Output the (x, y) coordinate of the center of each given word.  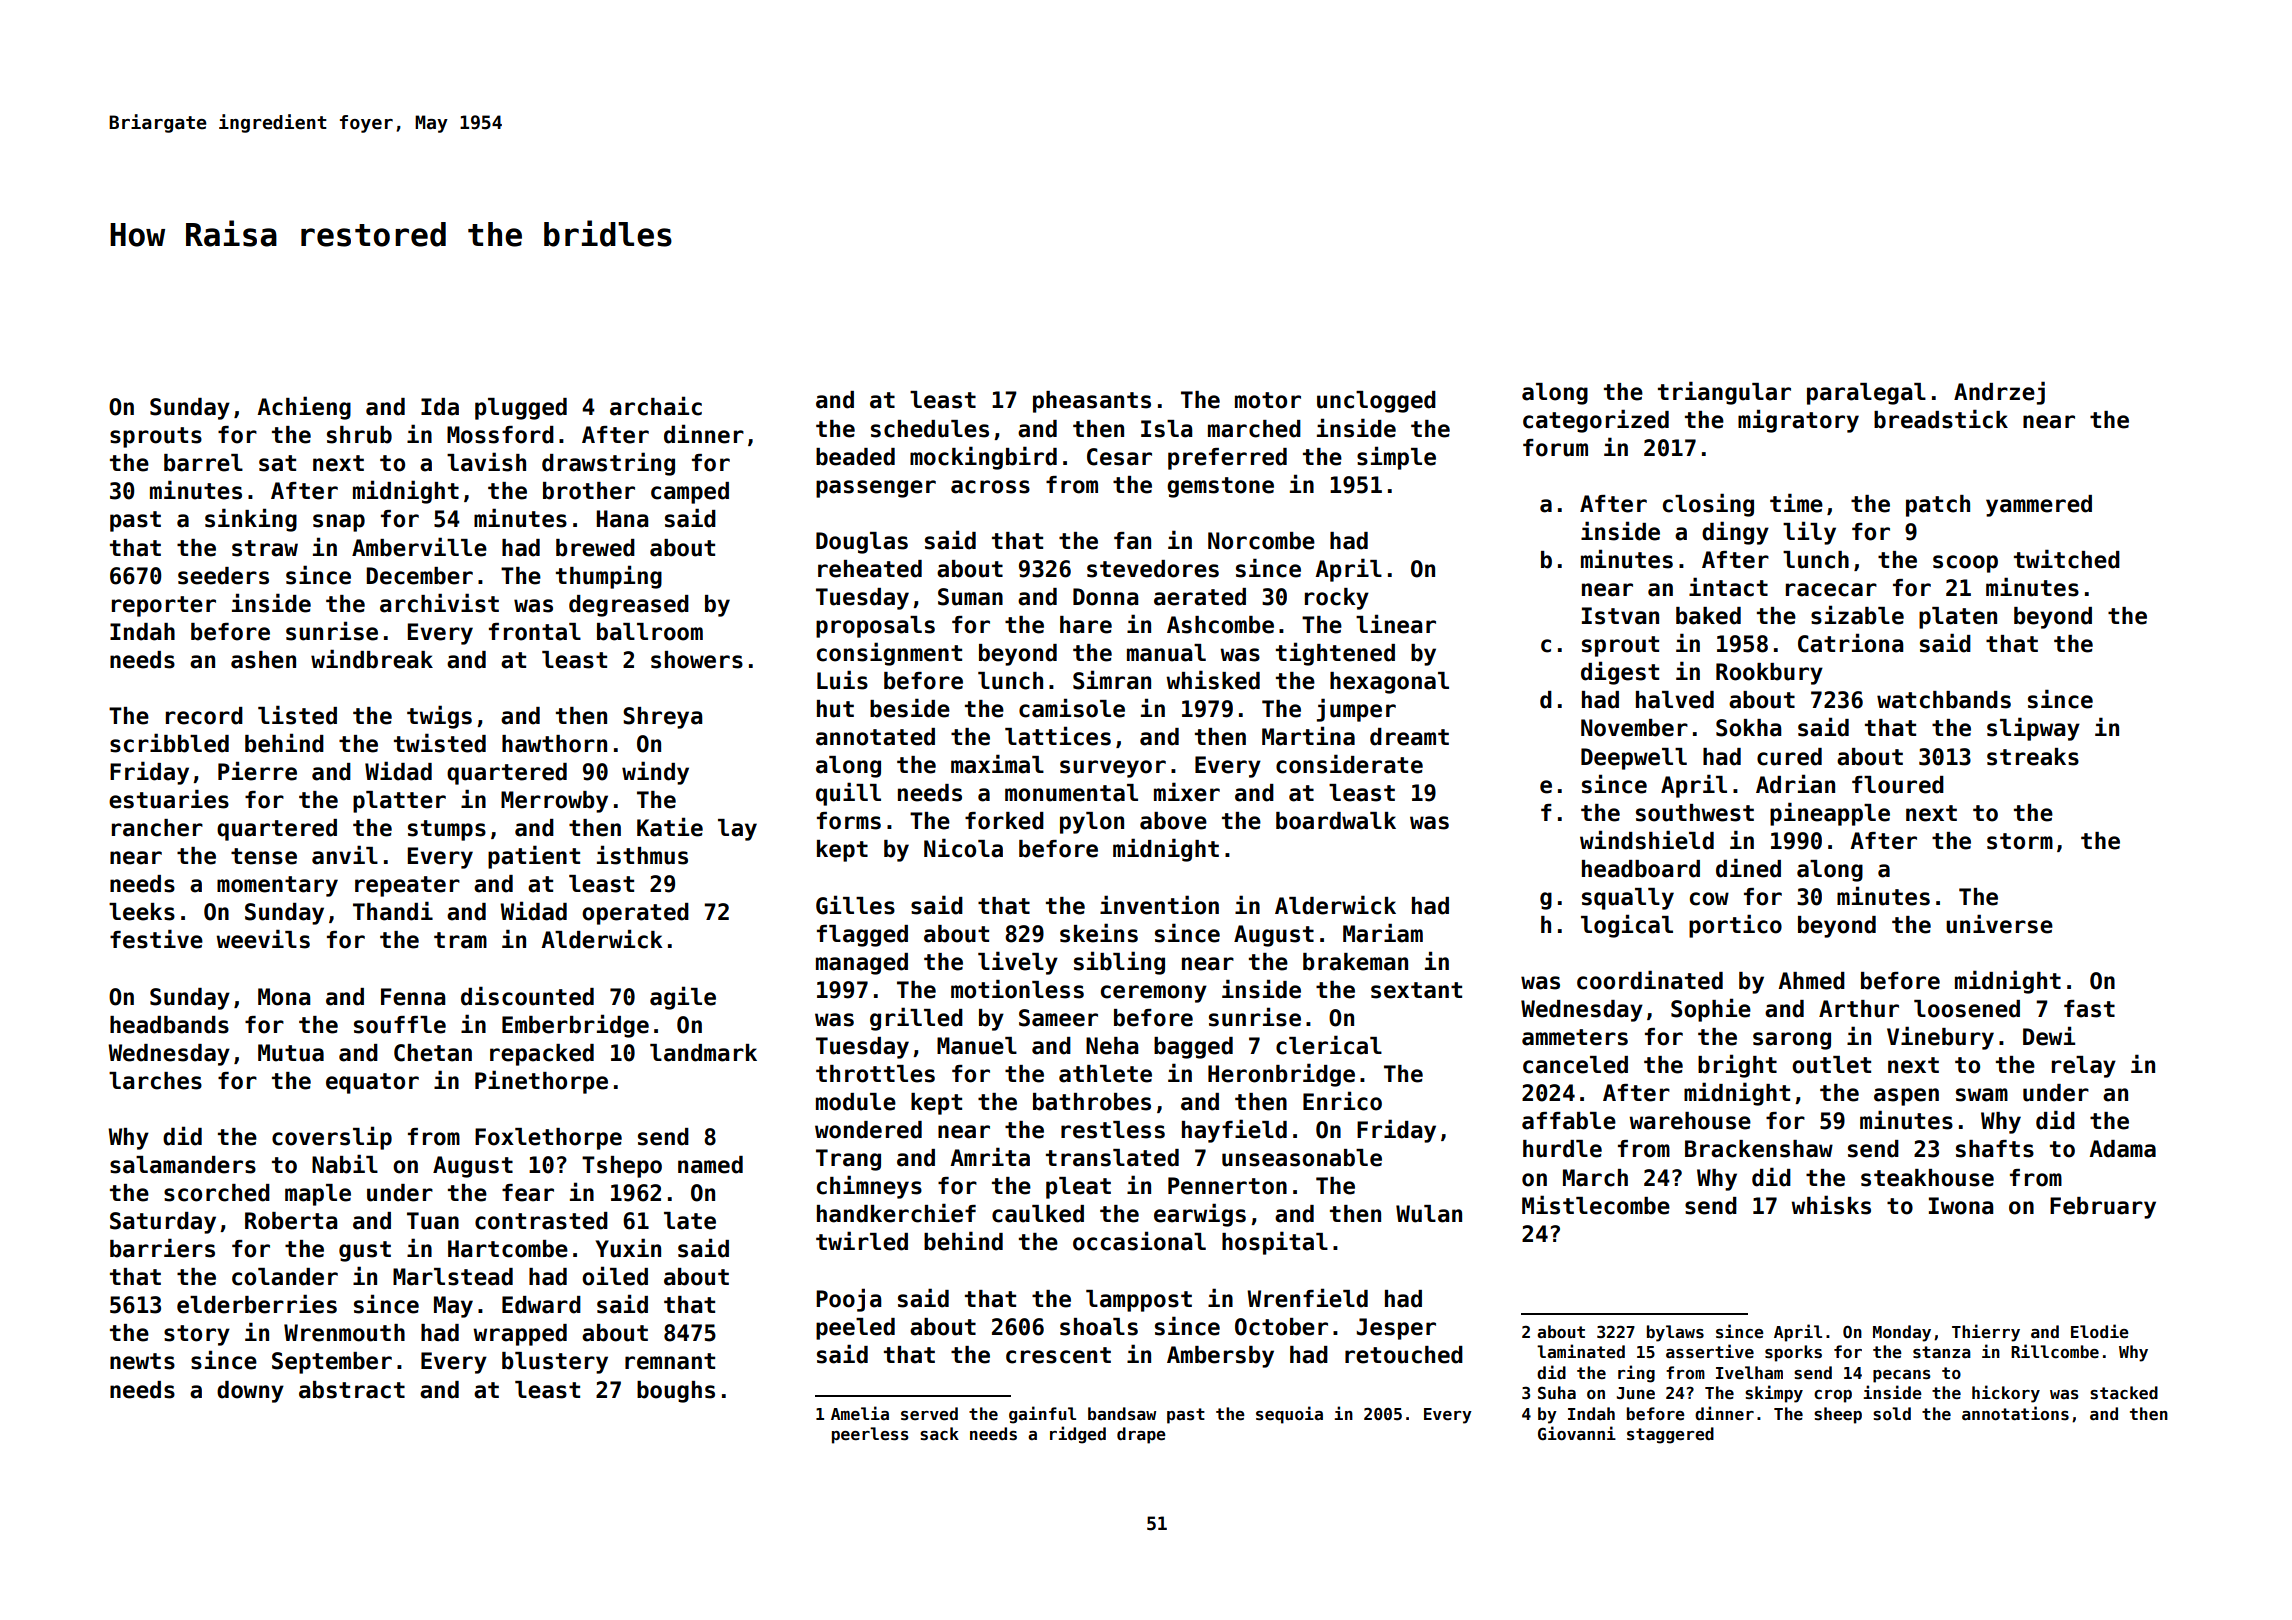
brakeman (1355, 962)
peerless (870, 1435)
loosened (1967, 1009)
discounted (527, 996)
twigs (439, 717)
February (2103, 1208)
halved (1675, 700)
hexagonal (1389, 683)
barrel (203, 463)
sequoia (1289, 1415)
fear (528, 1193)
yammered (2039, 506)
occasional (1139, 1241)
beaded (855, 457)
